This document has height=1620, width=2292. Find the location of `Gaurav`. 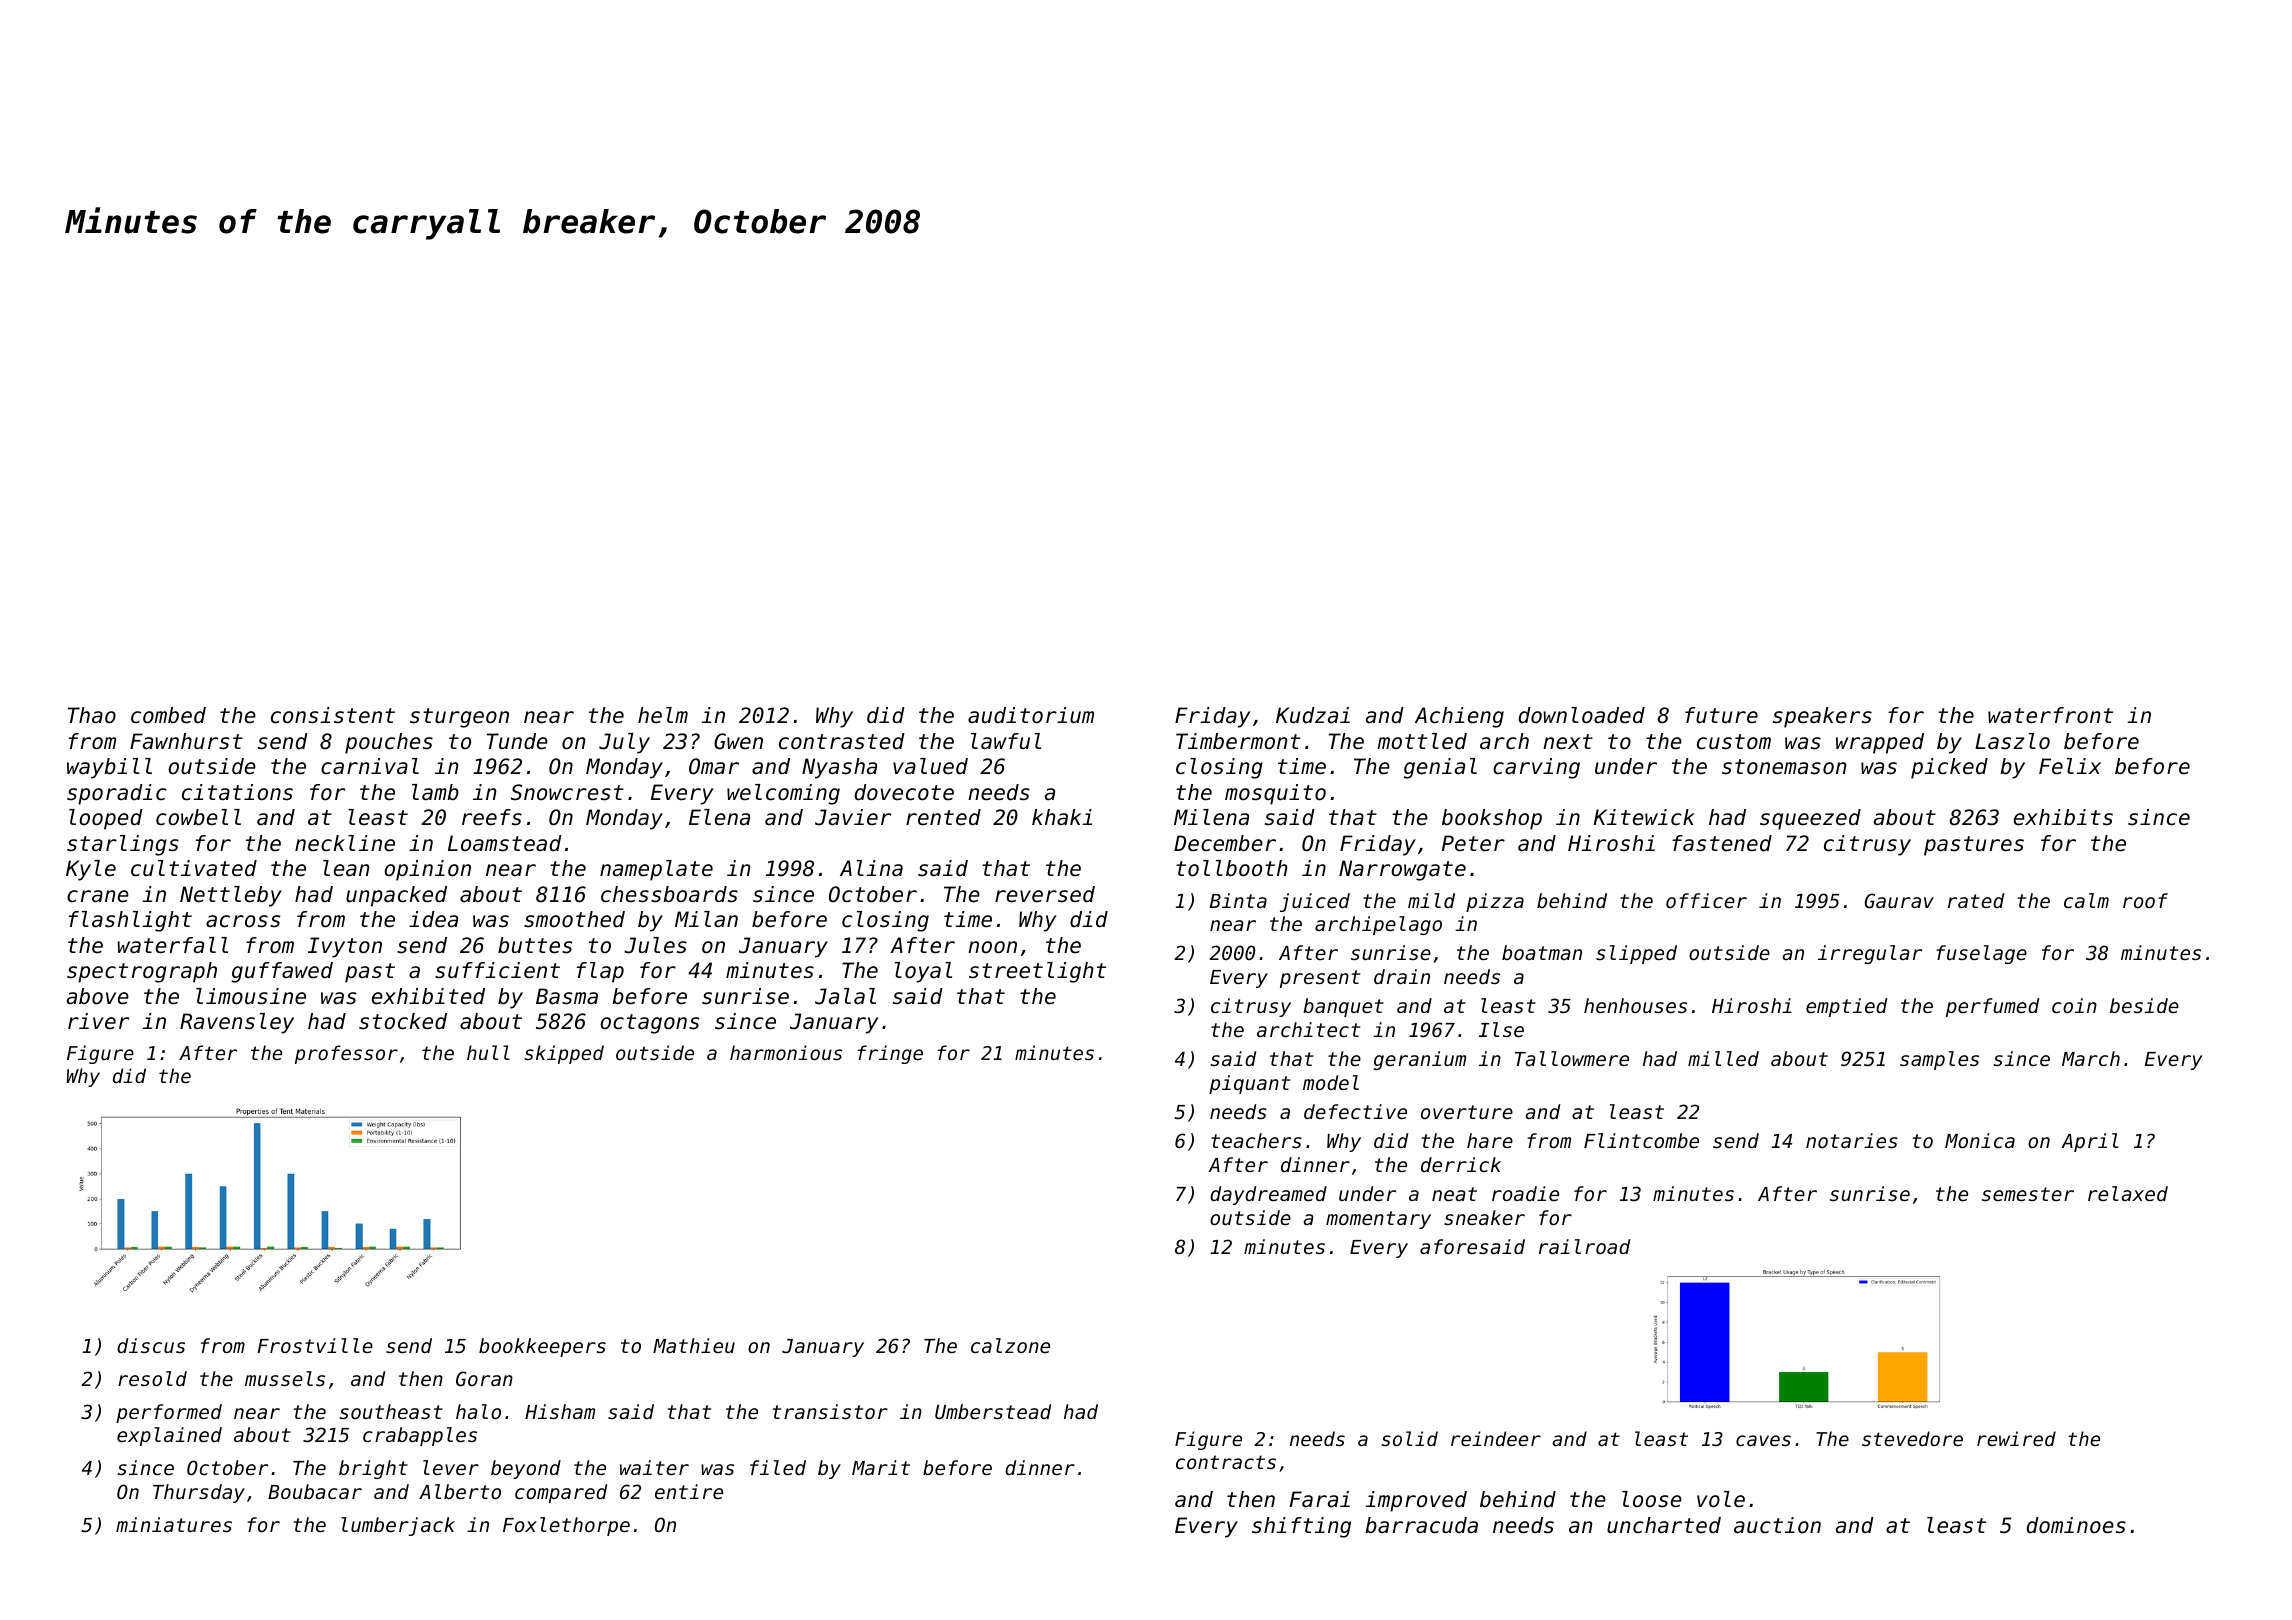

Gaurav is located at coordinates (1899, 900).
